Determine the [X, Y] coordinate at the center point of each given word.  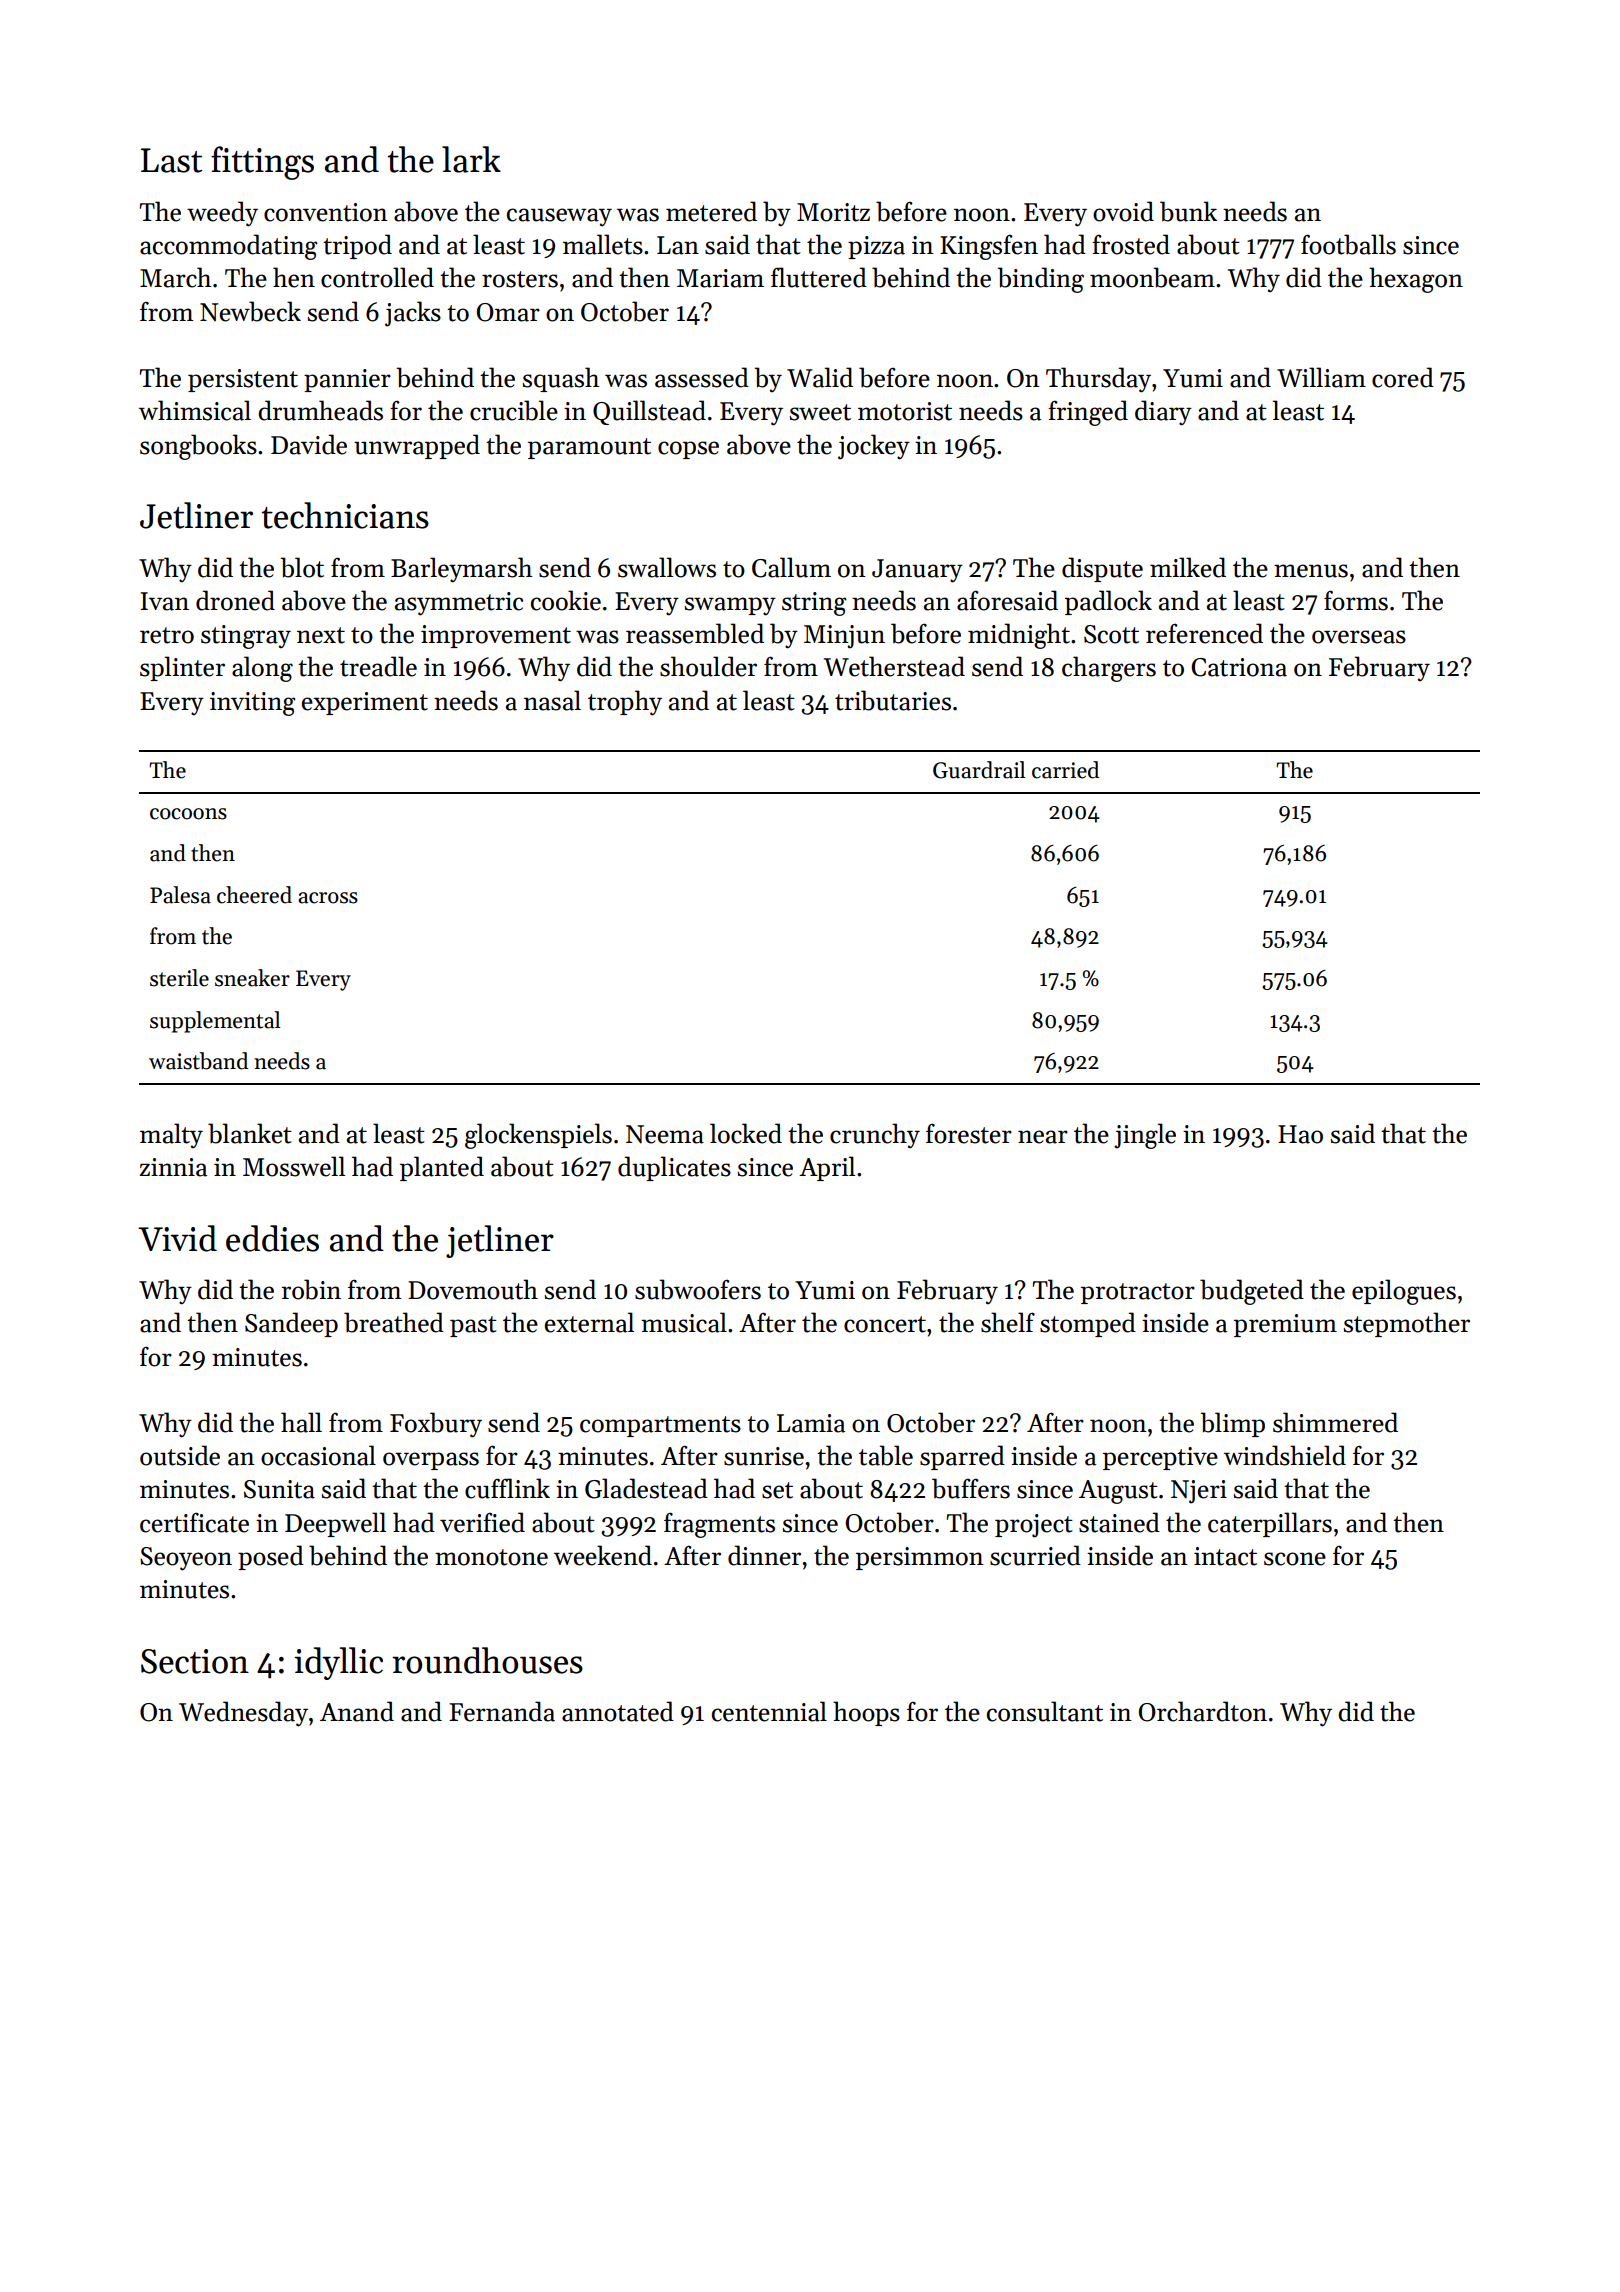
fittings [262, 163]
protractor [1138, 1293]
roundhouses [487, 1660]
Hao [1300, 1134]
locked [746, 1133]
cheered [254, 895]
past [473, 1326]
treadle [378, 666]
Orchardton [1203, 1711]
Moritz [833, 212]
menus [1311, 571]
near [1043, 1137]
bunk [1188, 211]
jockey [874, 447]
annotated [618, 1711]
